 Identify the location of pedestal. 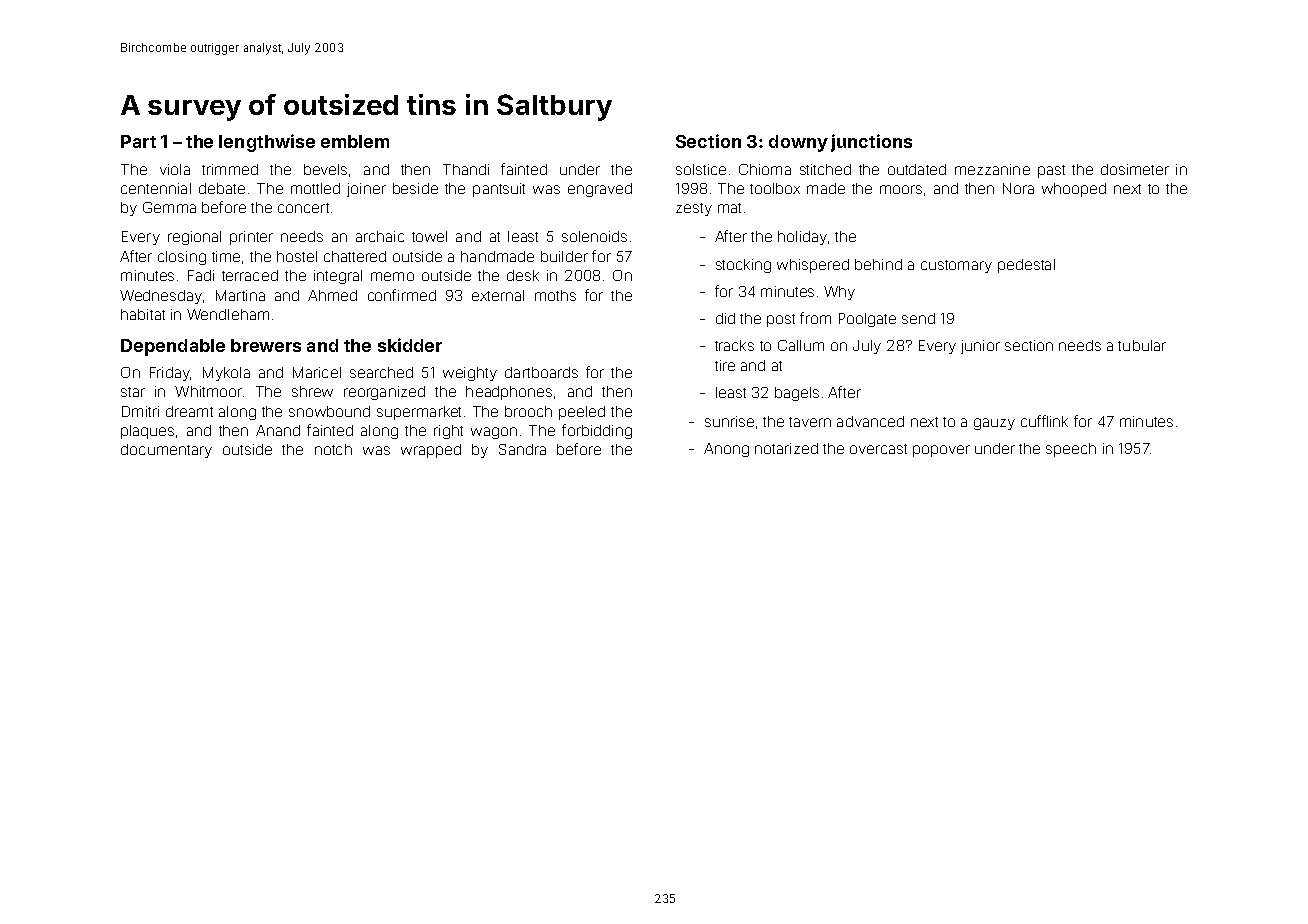
(1026, 266).
